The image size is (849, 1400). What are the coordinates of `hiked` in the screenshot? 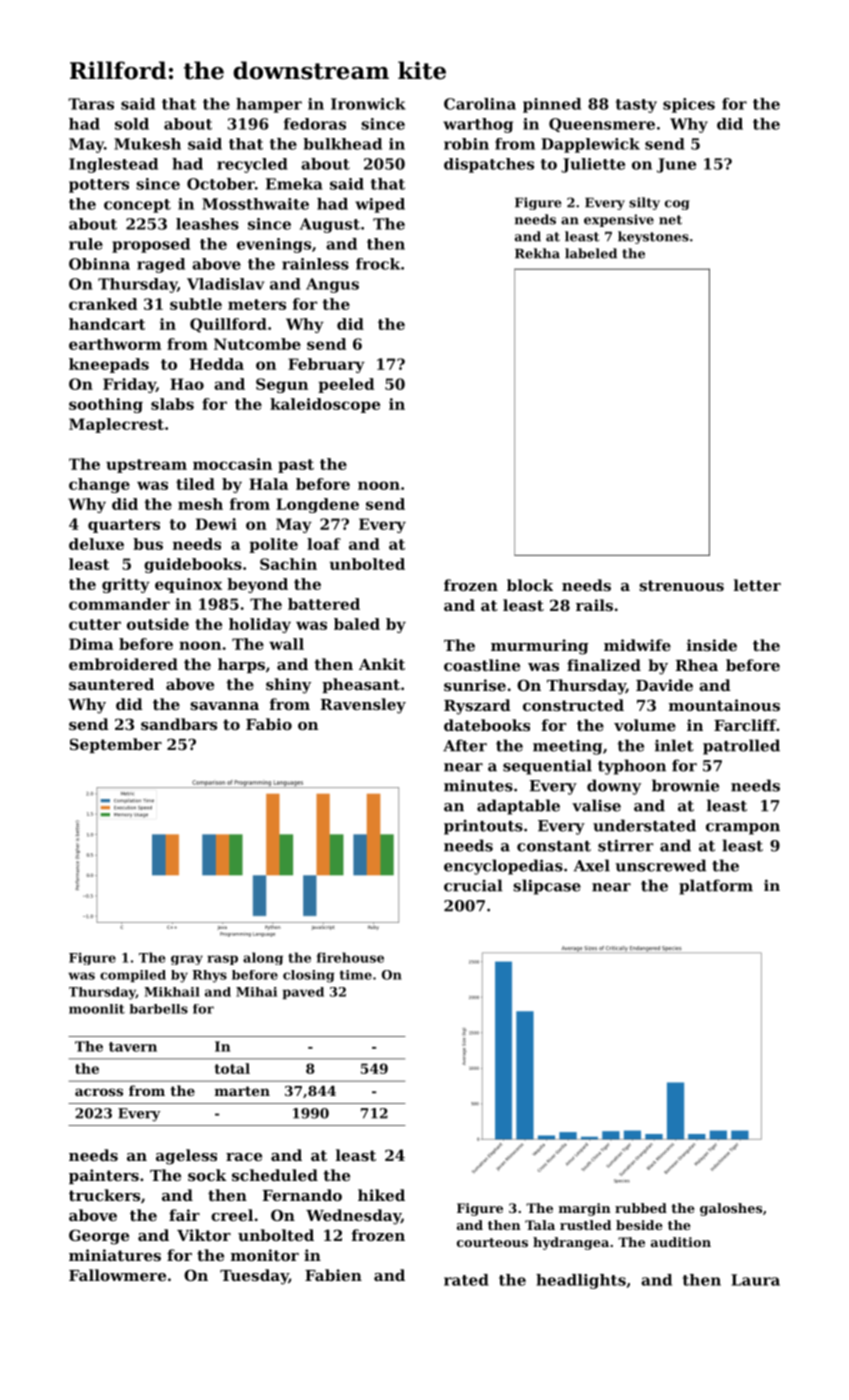 It's located at (381, 1195).
